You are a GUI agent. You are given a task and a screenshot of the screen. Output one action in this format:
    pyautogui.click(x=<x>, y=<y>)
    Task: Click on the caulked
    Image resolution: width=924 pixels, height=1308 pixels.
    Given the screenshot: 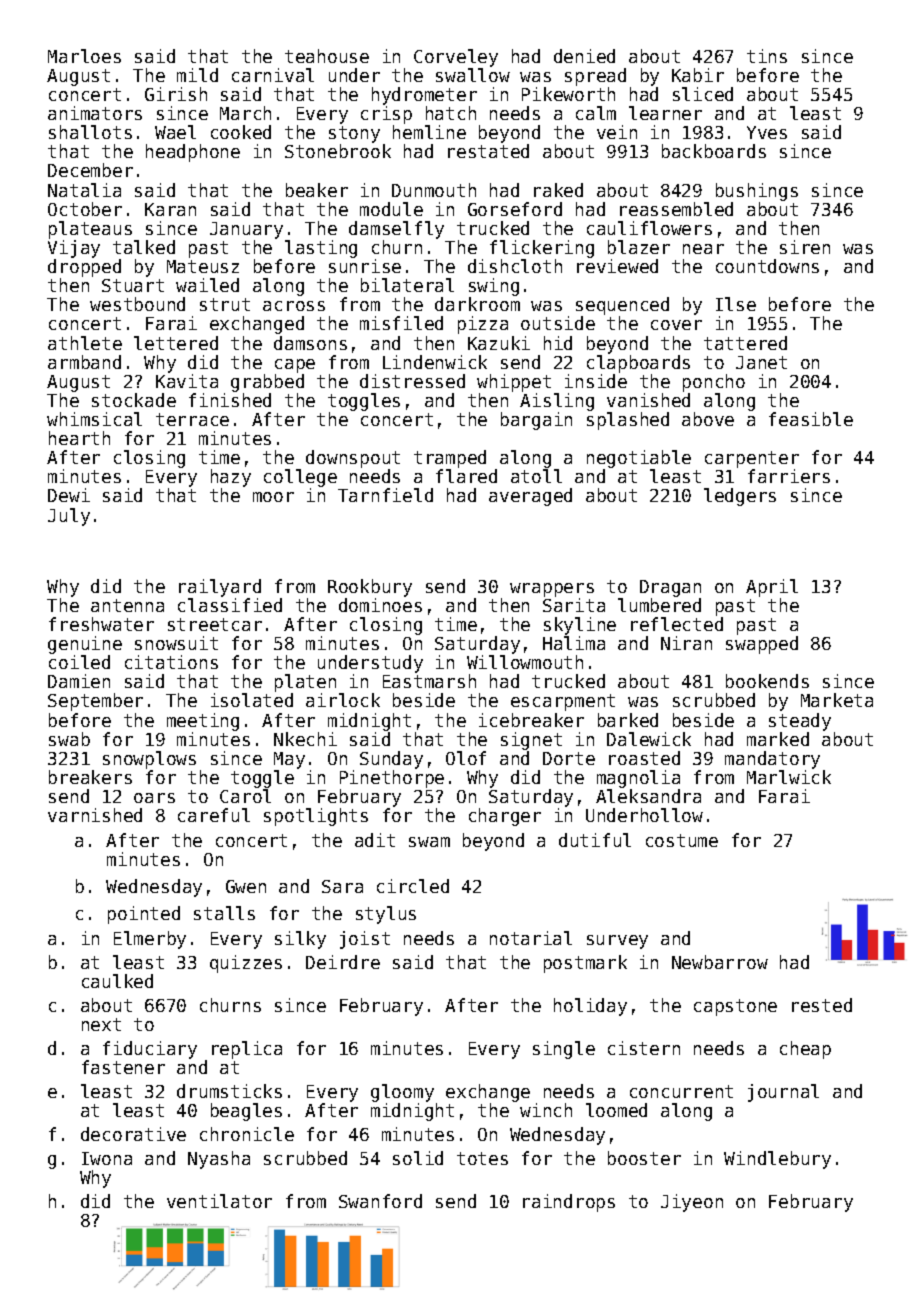 What is the action you would take?
    pyautogui.click(x=117, y=981)
